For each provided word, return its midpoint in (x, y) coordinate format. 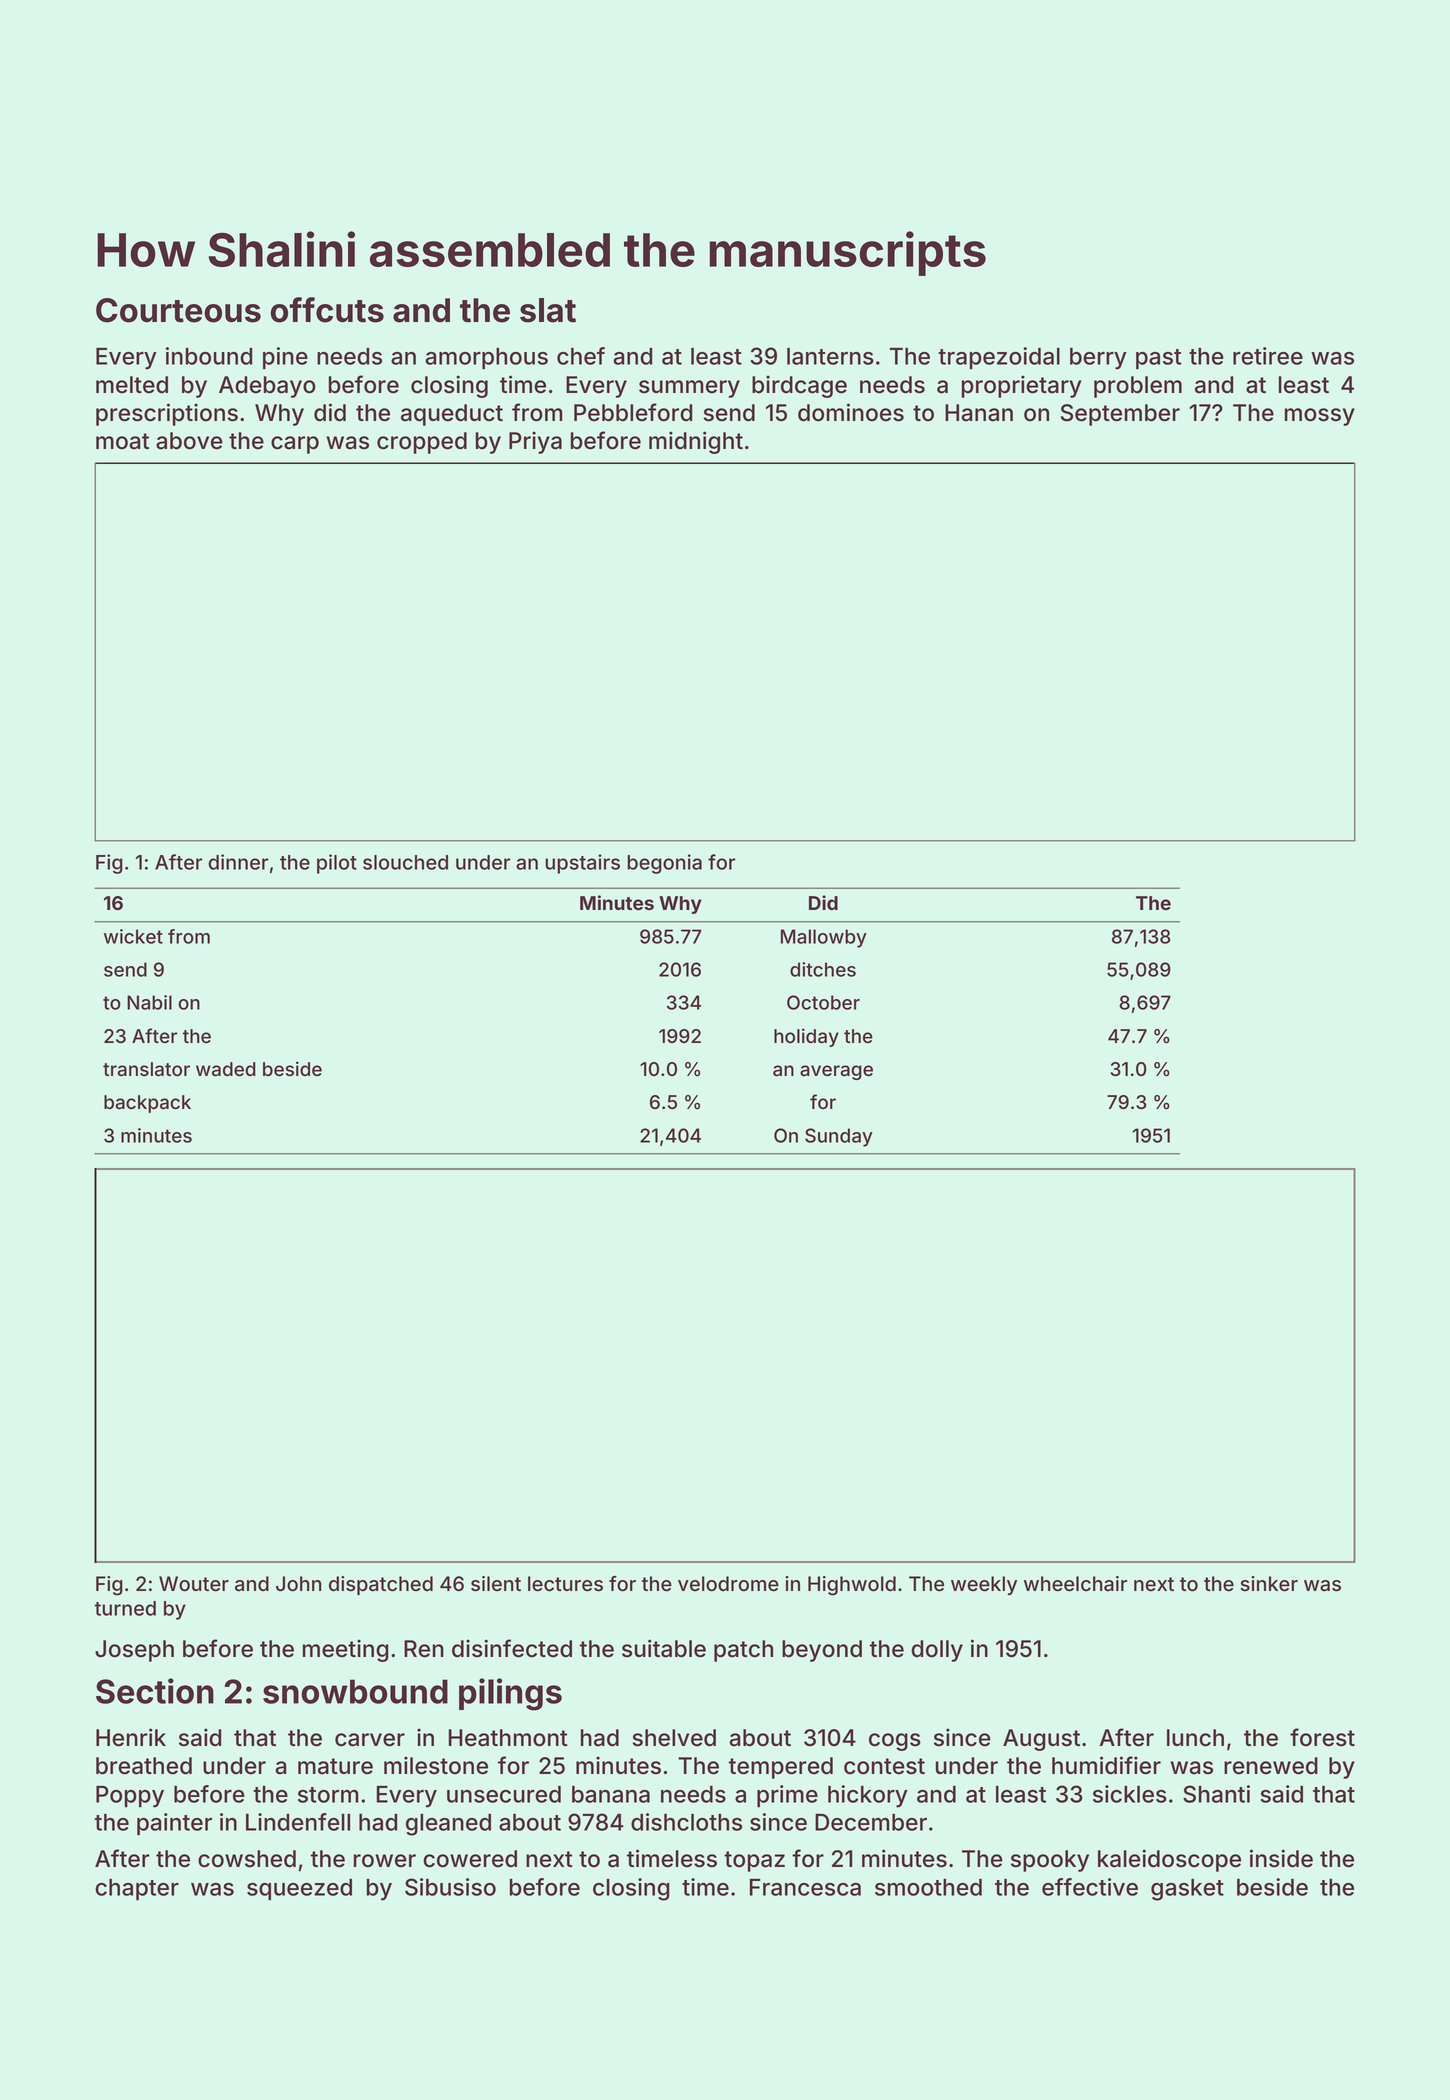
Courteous (178, 310)
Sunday (839, 1137)
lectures (565, 1584)
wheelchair (1075, 1584)
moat (122, 441)
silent (496, 1584)
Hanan (979, 413)
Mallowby (824, 938)
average (836, 1072)
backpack (147, 1104)
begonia (664, 864)
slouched (405, 862)
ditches (823, 969)
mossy (1320, 417)
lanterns (830, 356)
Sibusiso (450, 1887)
